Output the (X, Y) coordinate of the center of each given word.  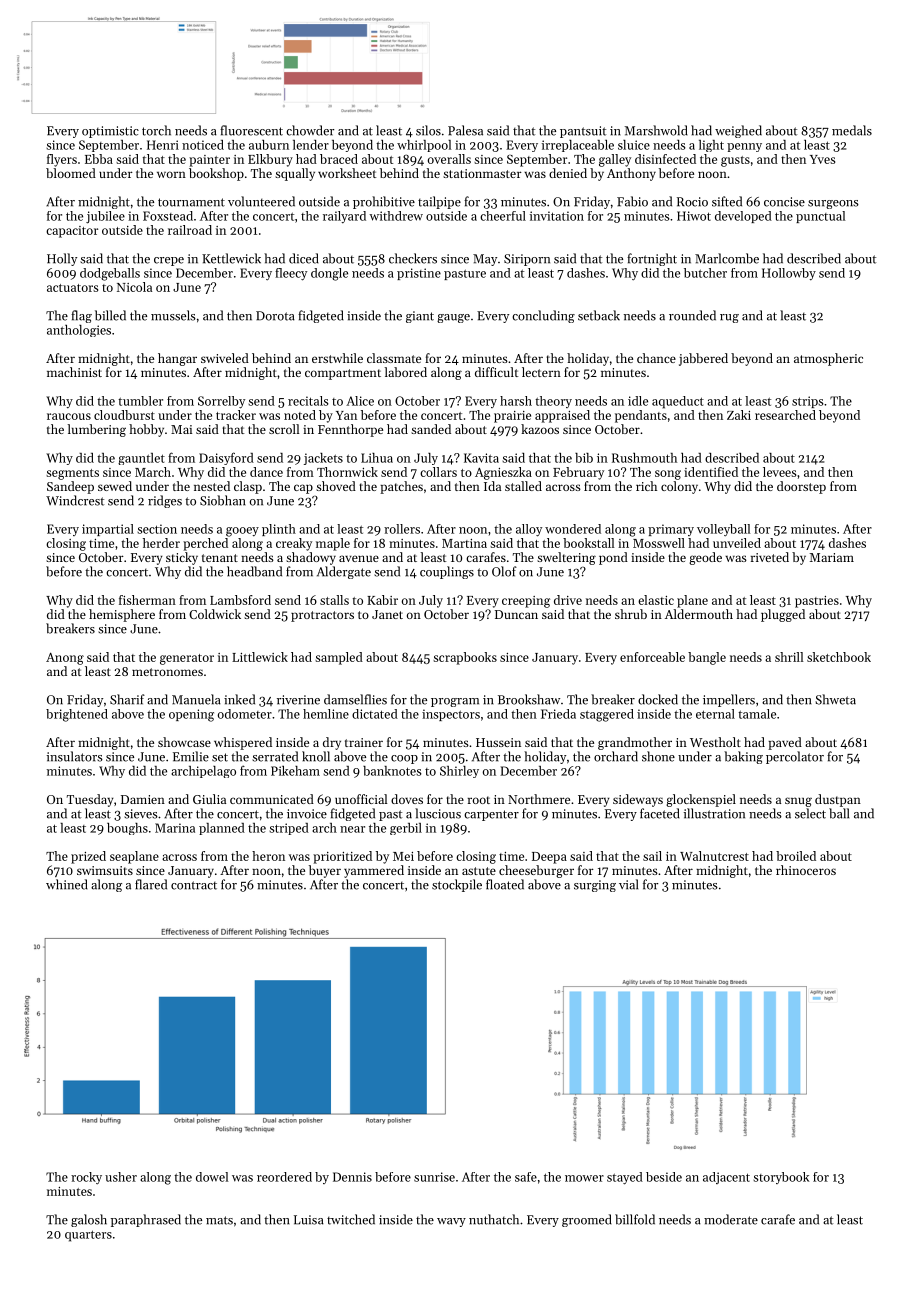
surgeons (833, 204)
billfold (635, 1219)
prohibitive (384, 202)
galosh (89, 1220)
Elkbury (270, 160)
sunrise (434, 1177)
